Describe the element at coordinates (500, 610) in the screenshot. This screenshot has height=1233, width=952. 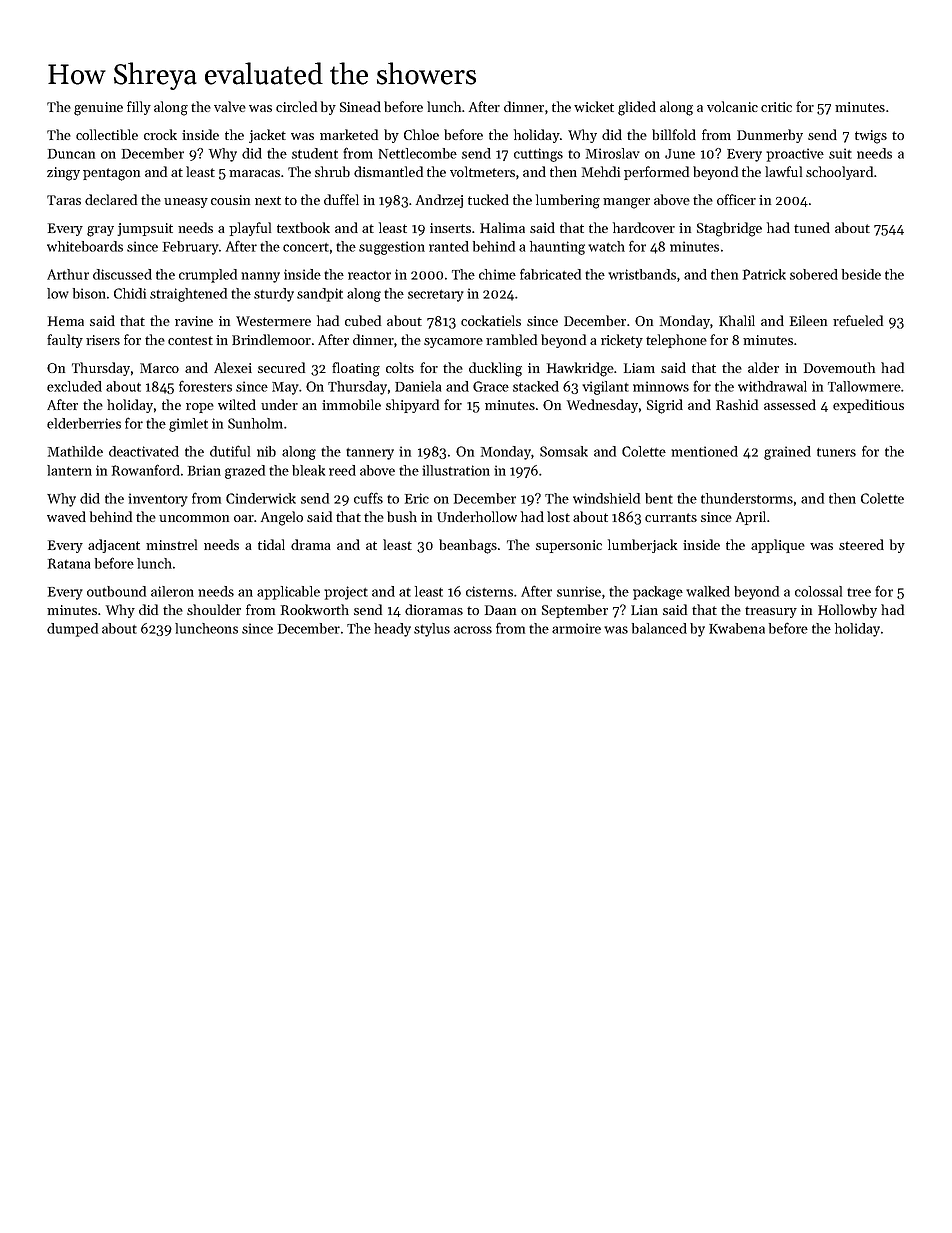
I see `Daan` at that location.
